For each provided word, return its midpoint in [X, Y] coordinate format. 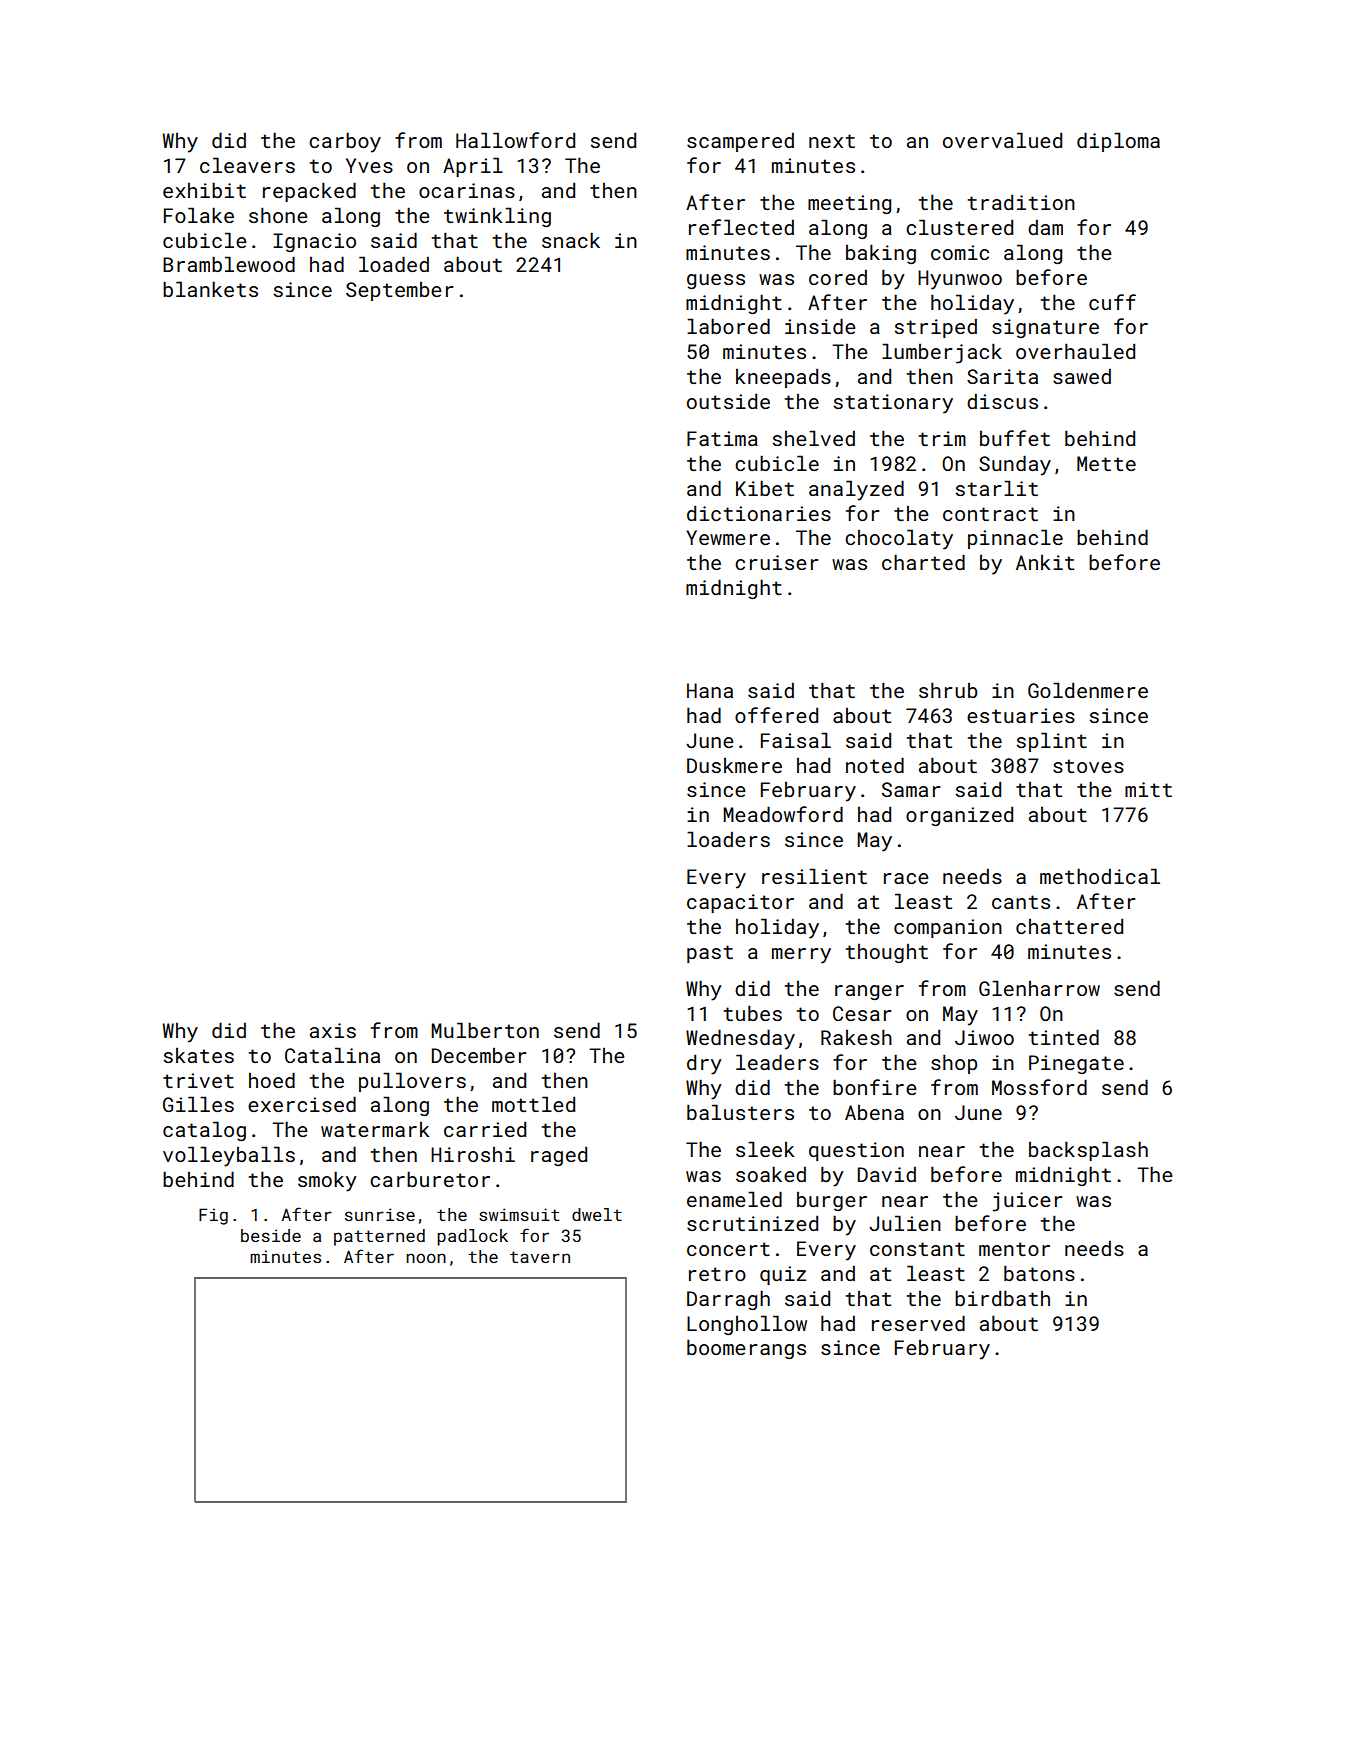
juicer [1027, 1202]
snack [571, 240]
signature [1045, 328]
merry [801, 956]
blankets [210, 289]
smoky [327, 1181]
